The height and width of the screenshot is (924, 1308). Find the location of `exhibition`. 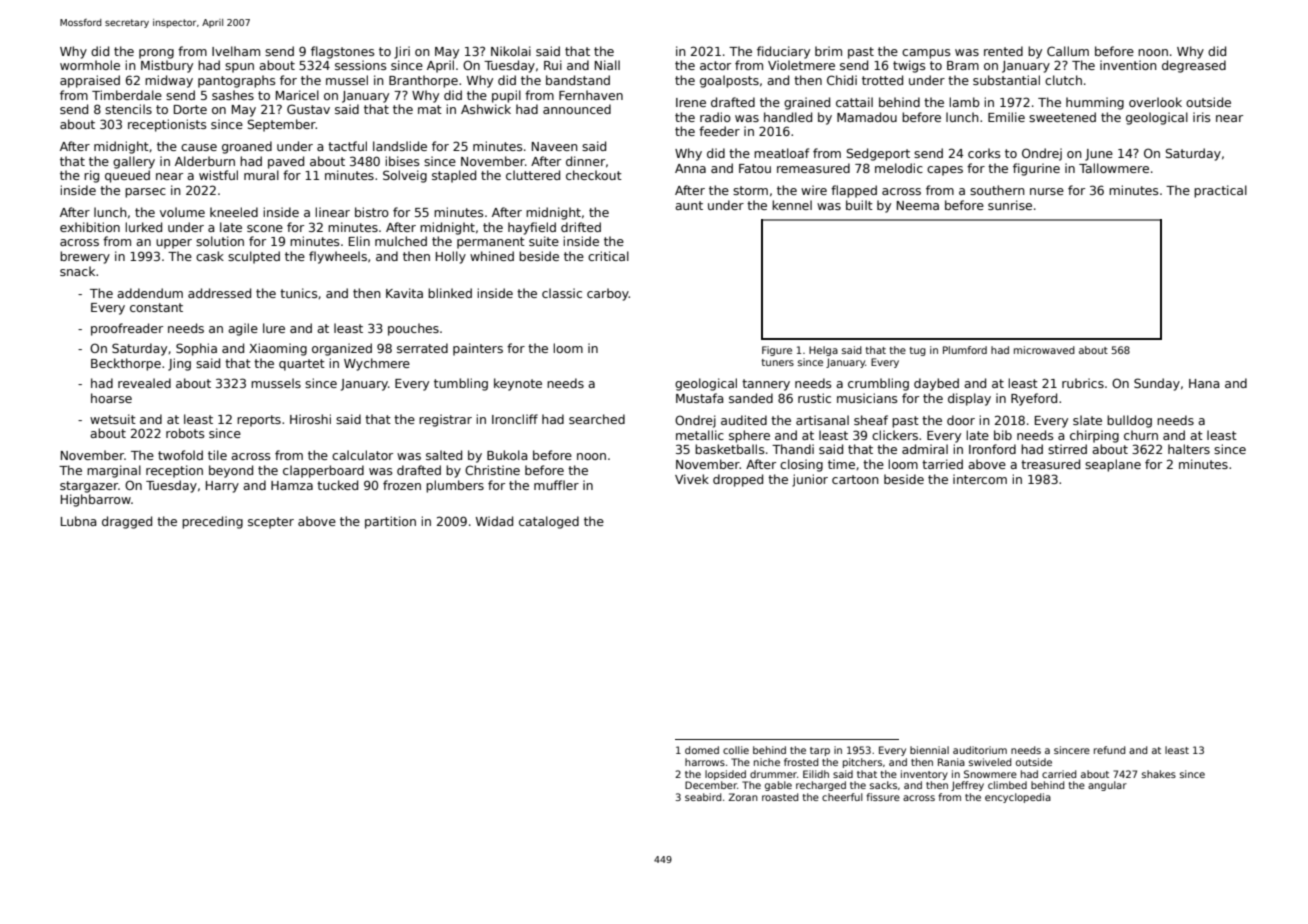

exhibition is located at coordinates (90, 227).
